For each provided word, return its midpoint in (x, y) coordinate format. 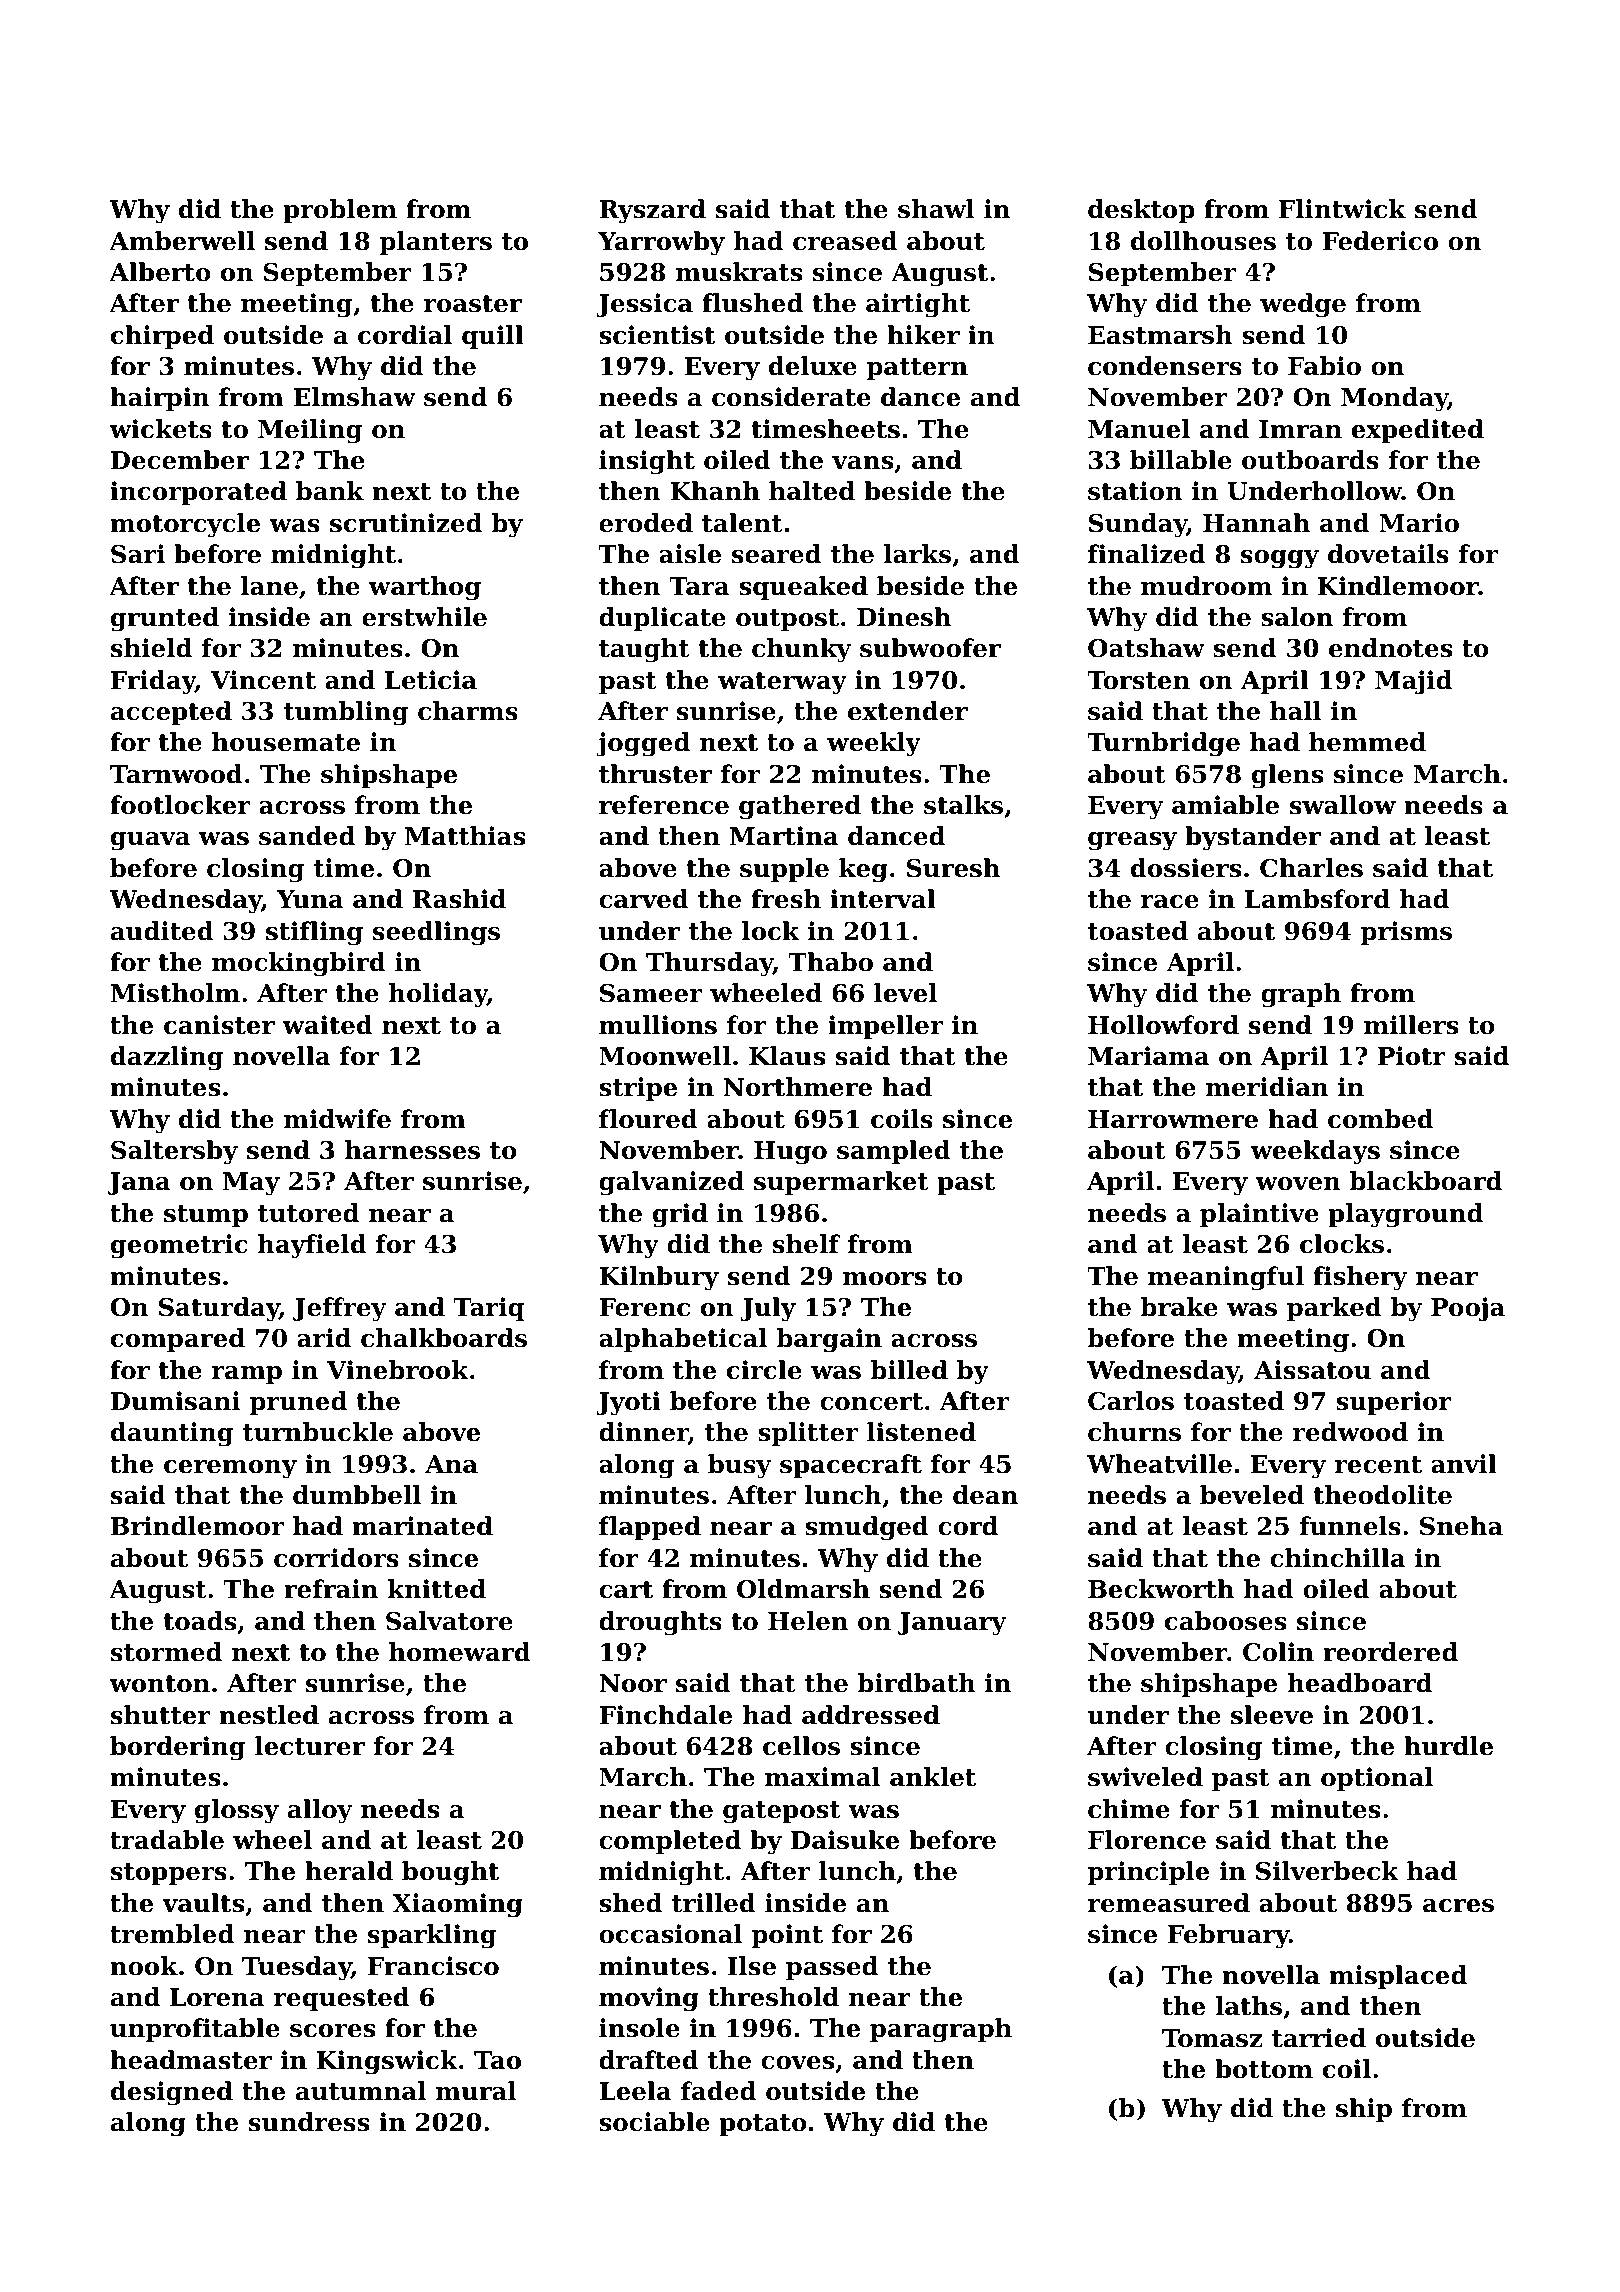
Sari (138, 554)
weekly (874, 744)
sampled (894, 1152)
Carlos (1131, 1401)
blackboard (1426, 1181)
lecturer (310, 1746)
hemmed (1367, 742)
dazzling (167, 1058)
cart (626, 1590)
